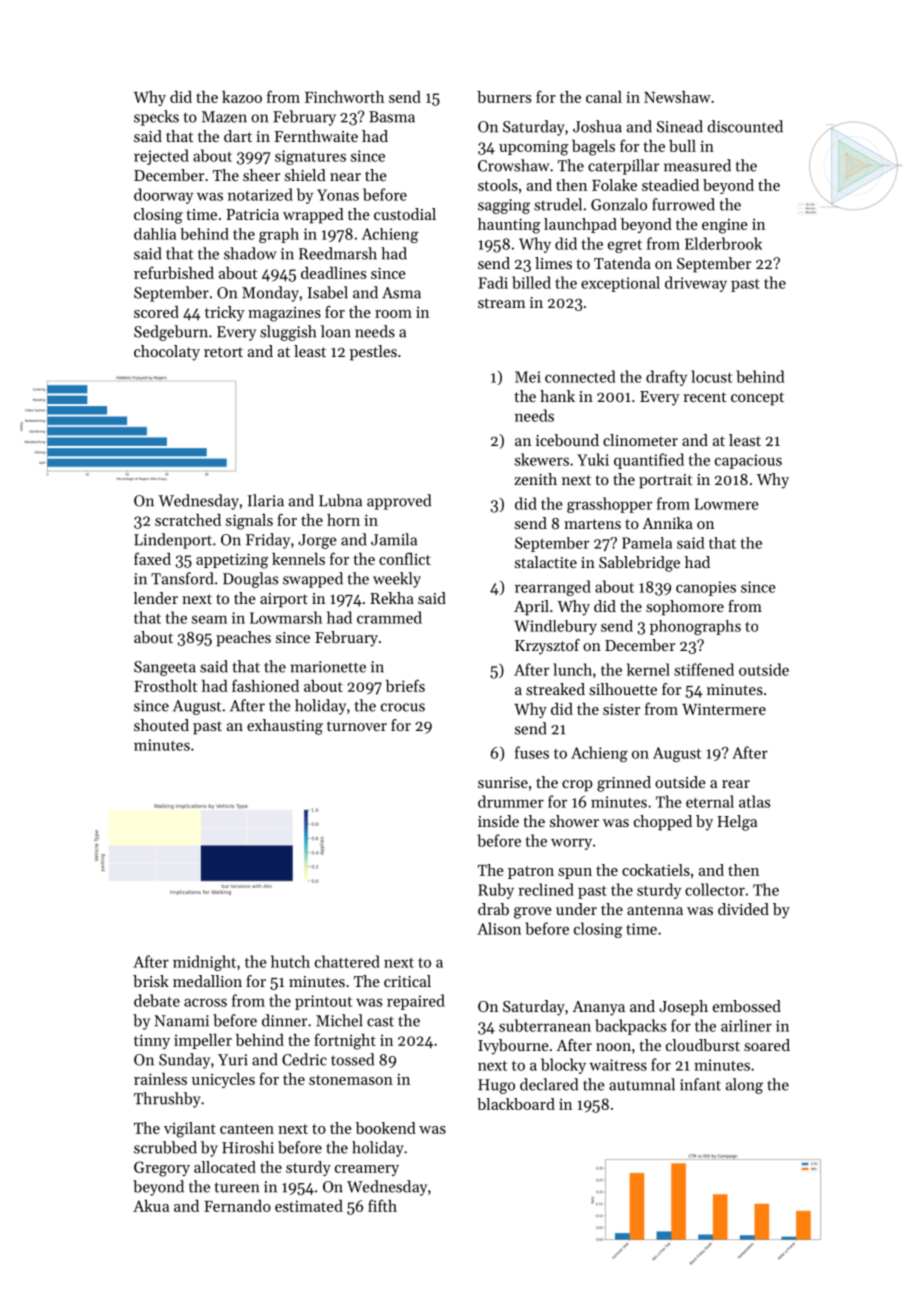 This document has width=924, height=1314. Describe the element at coordinates (648, 669) in the document. I see `kernel` at that location.
